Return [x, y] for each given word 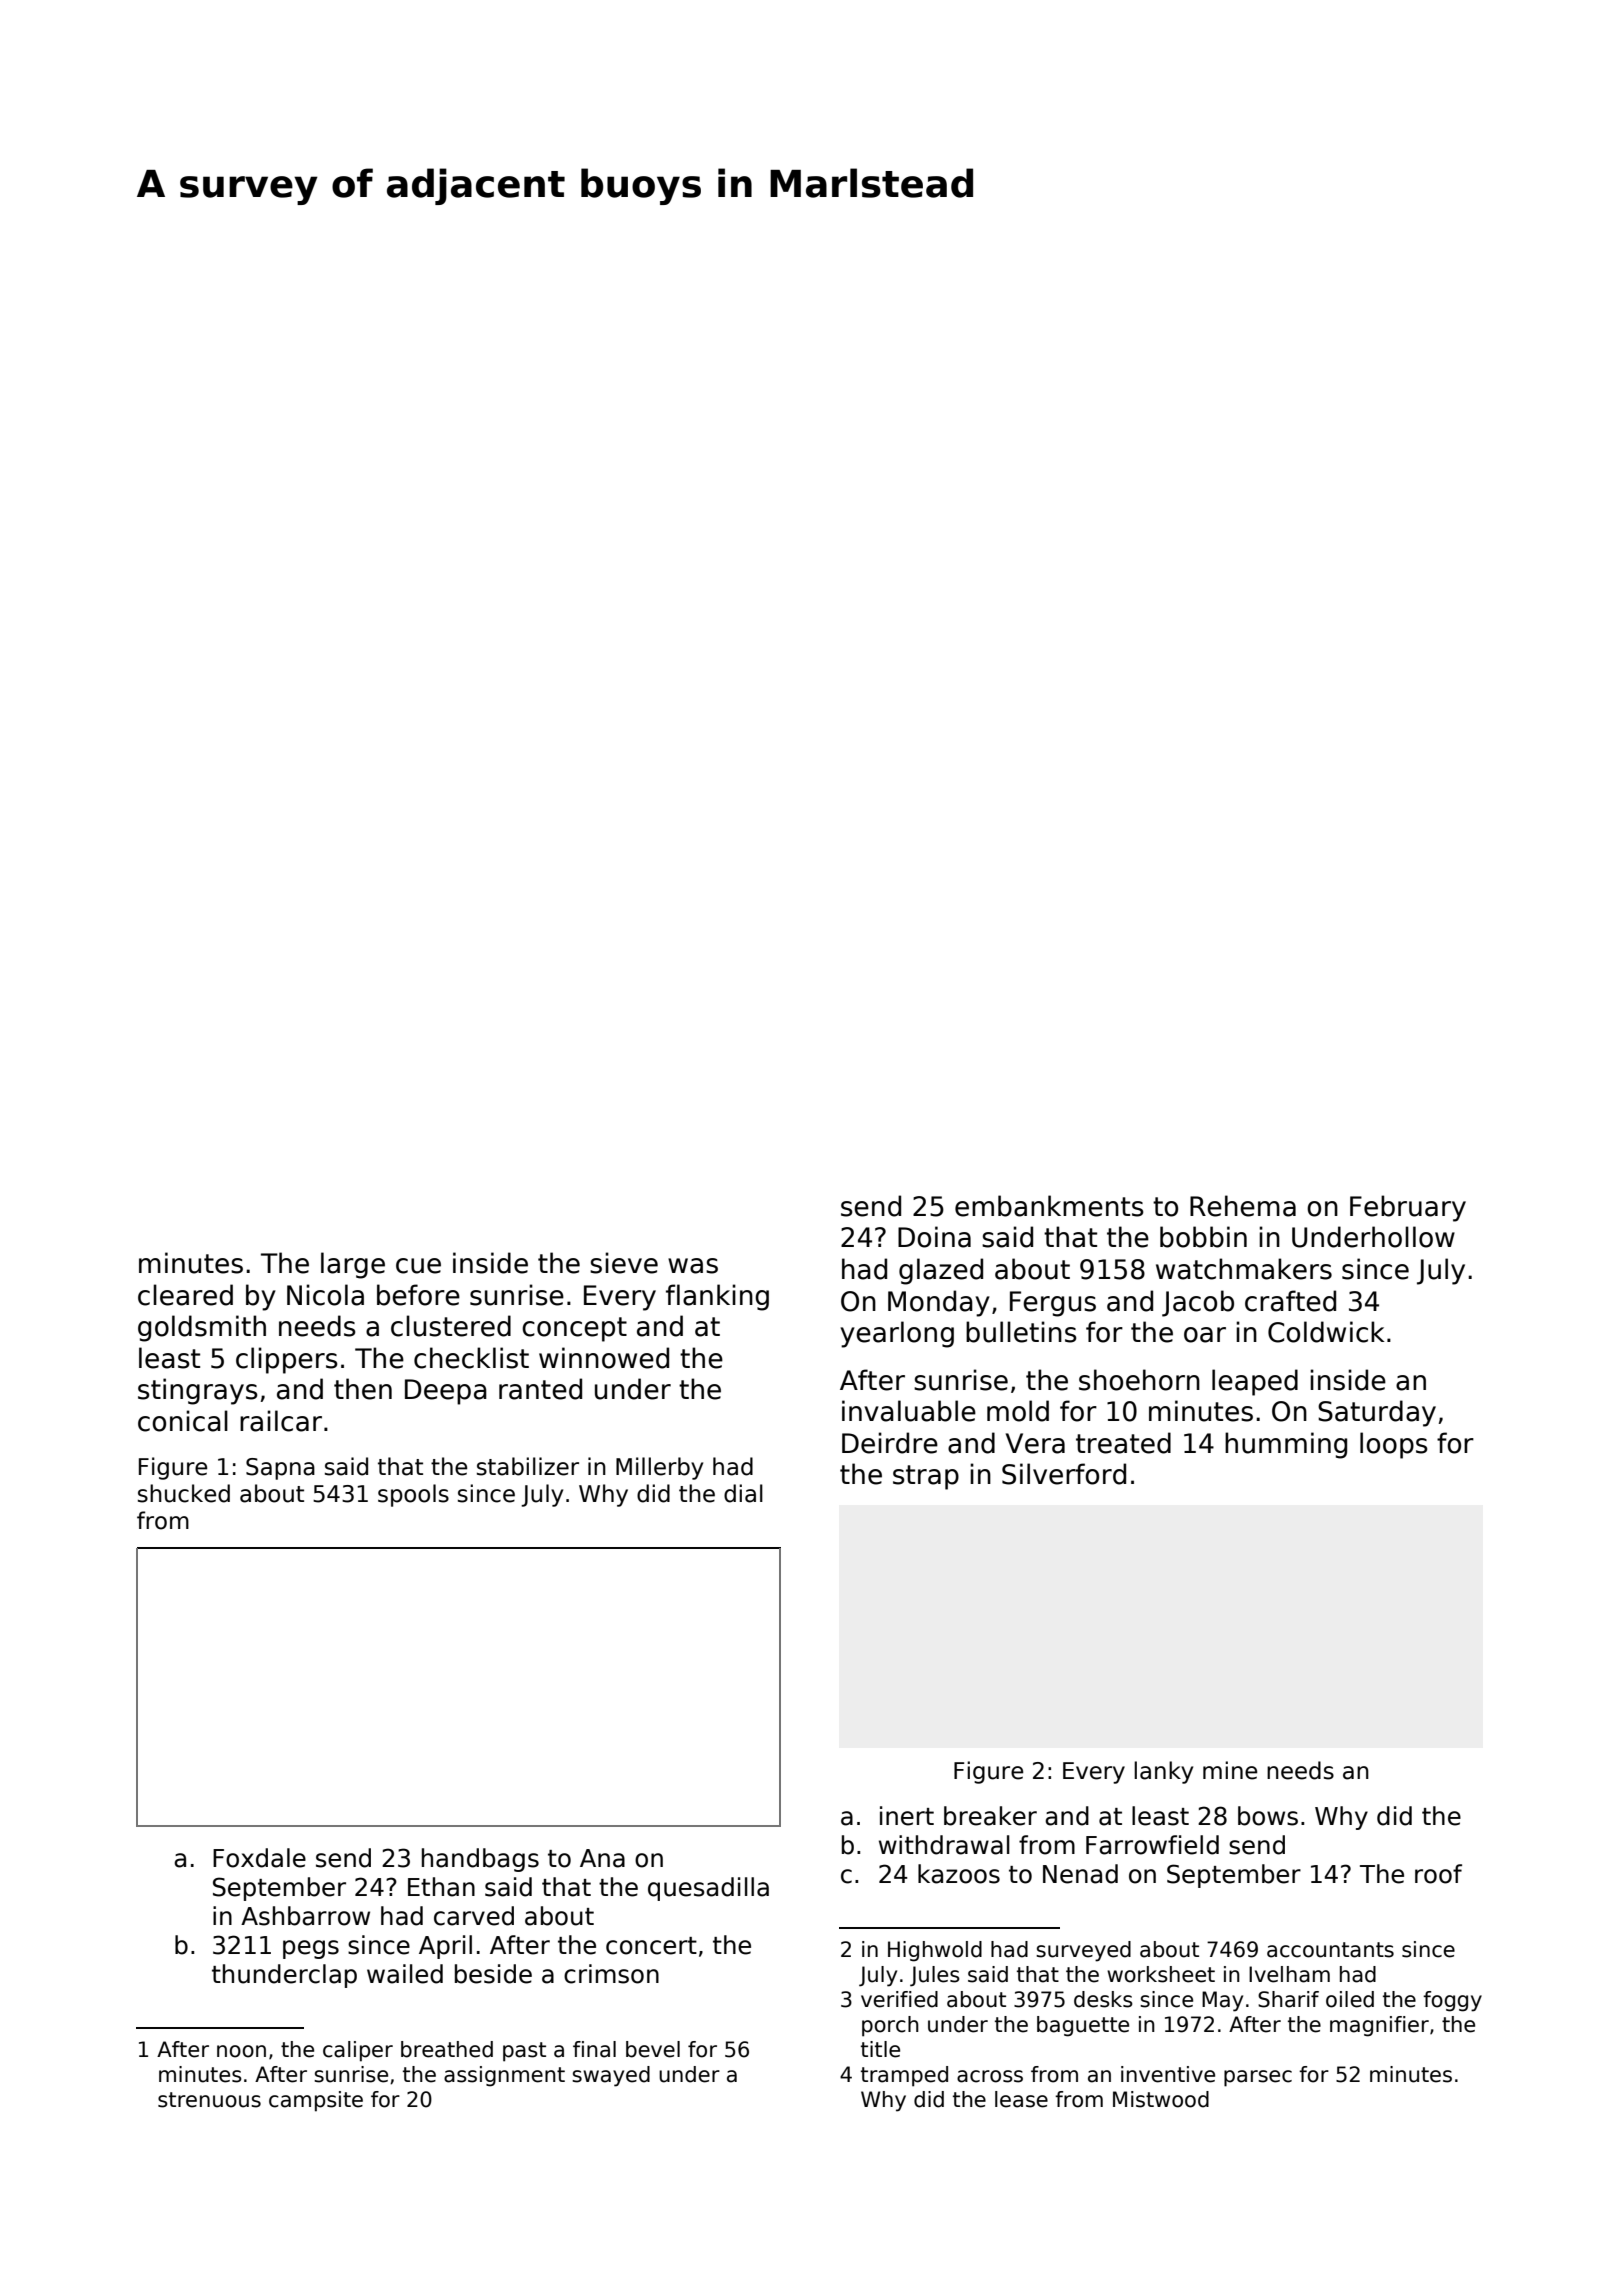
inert [907, 1816]
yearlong [897, 1334]
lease [1021, 2099]
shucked [184, 1493]
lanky [1163, 1772]
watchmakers [1244, 1269]
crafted [1290, 1301]
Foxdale [259, 1858]
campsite [316, 2101]
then [363, 1389]
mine [1230, 1770]
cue [418, 1266]
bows [1268, 1816]
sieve [624, 1263]
